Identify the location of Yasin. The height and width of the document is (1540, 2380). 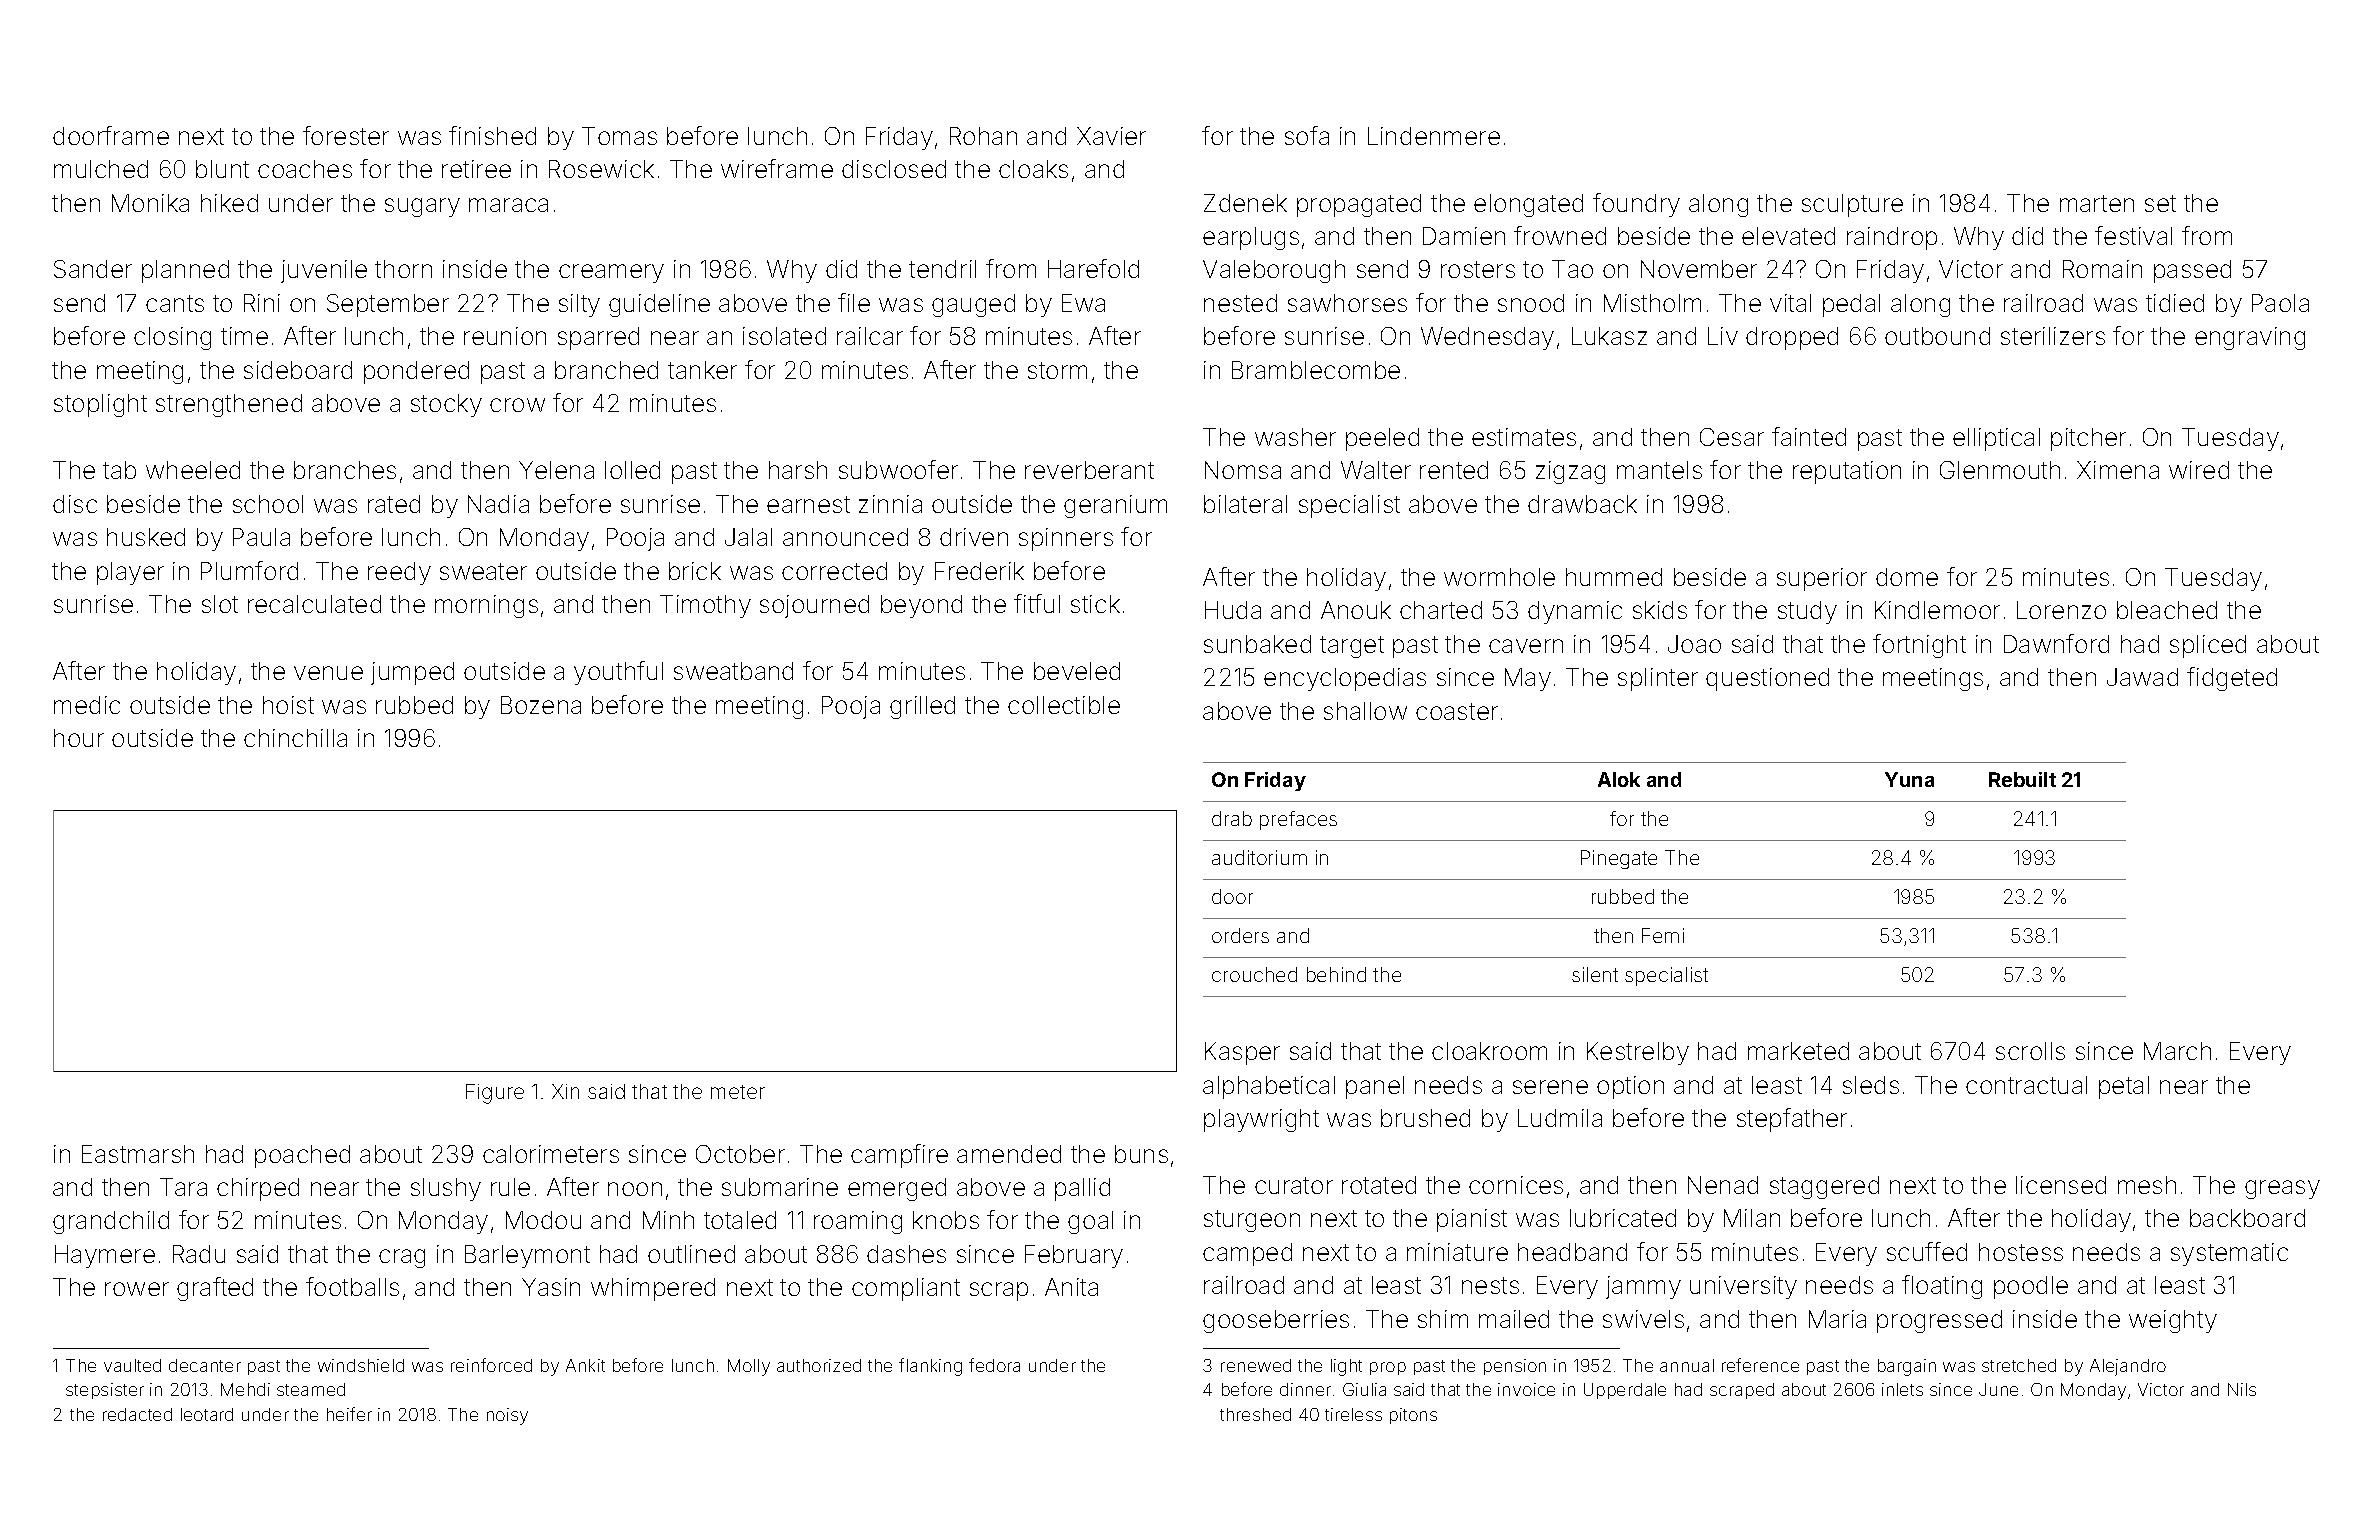
(551, 1287).
